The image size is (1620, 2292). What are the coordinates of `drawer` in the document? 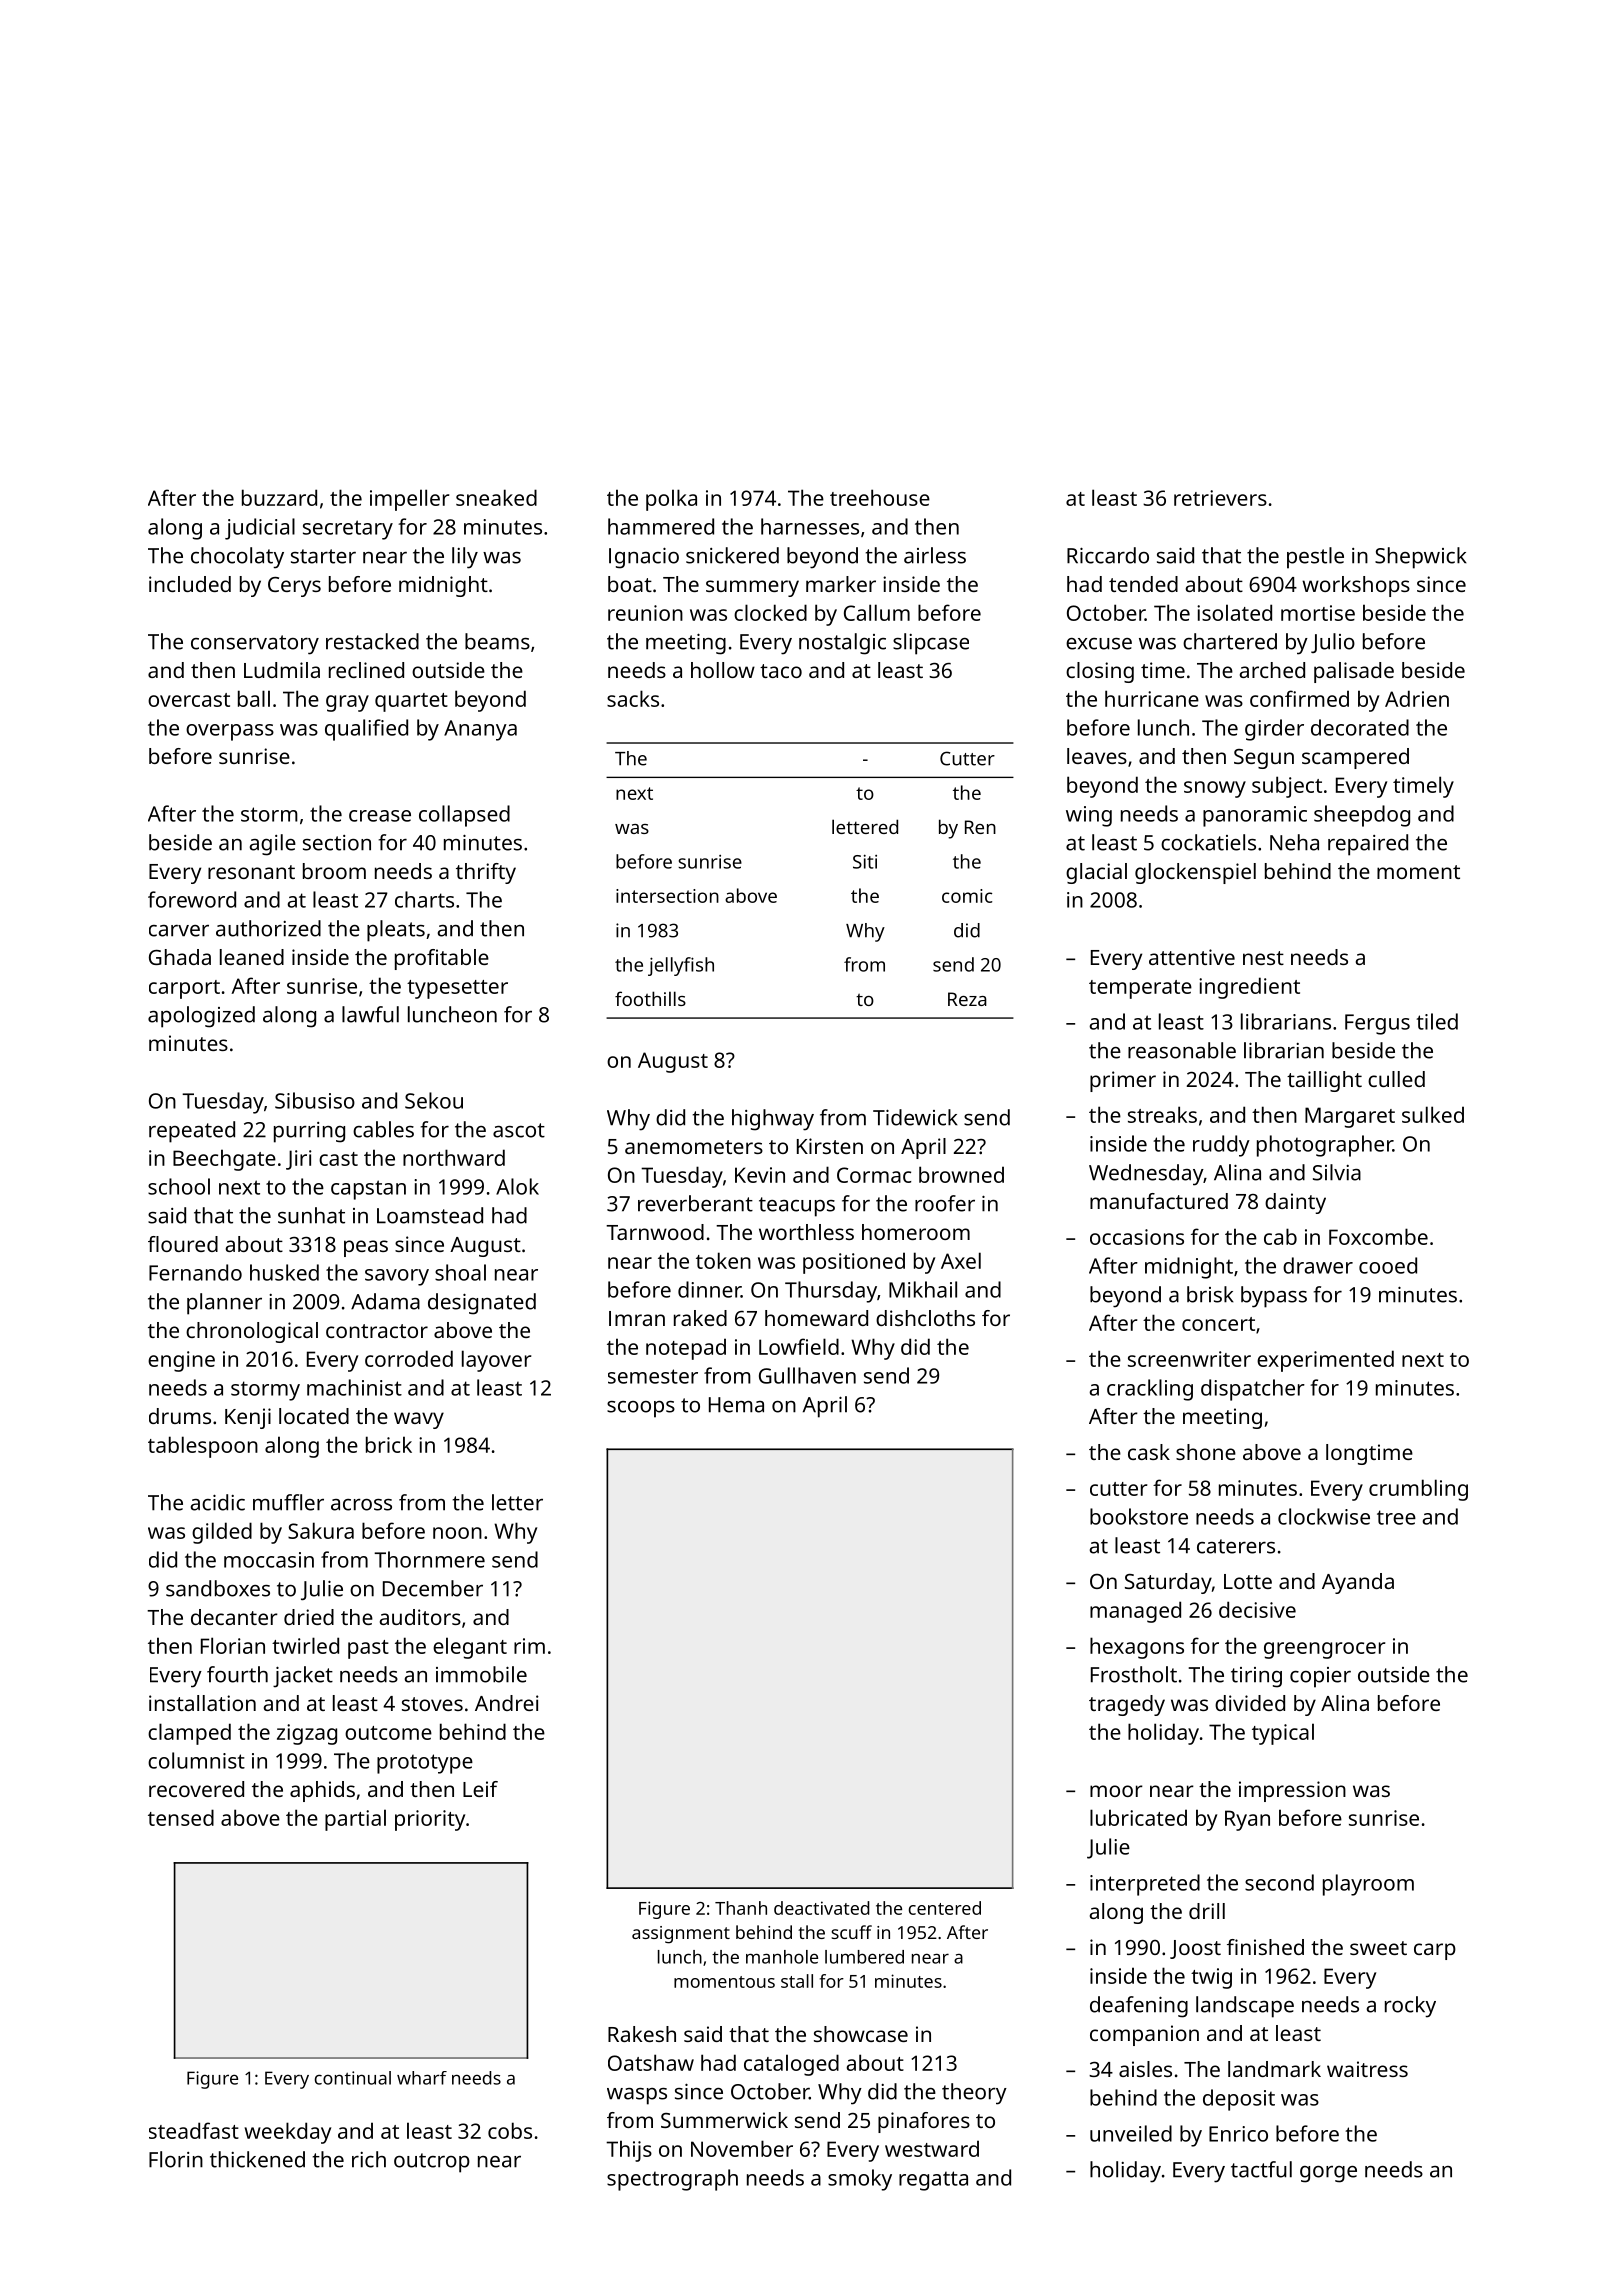 It's located at (1318, 1265).
